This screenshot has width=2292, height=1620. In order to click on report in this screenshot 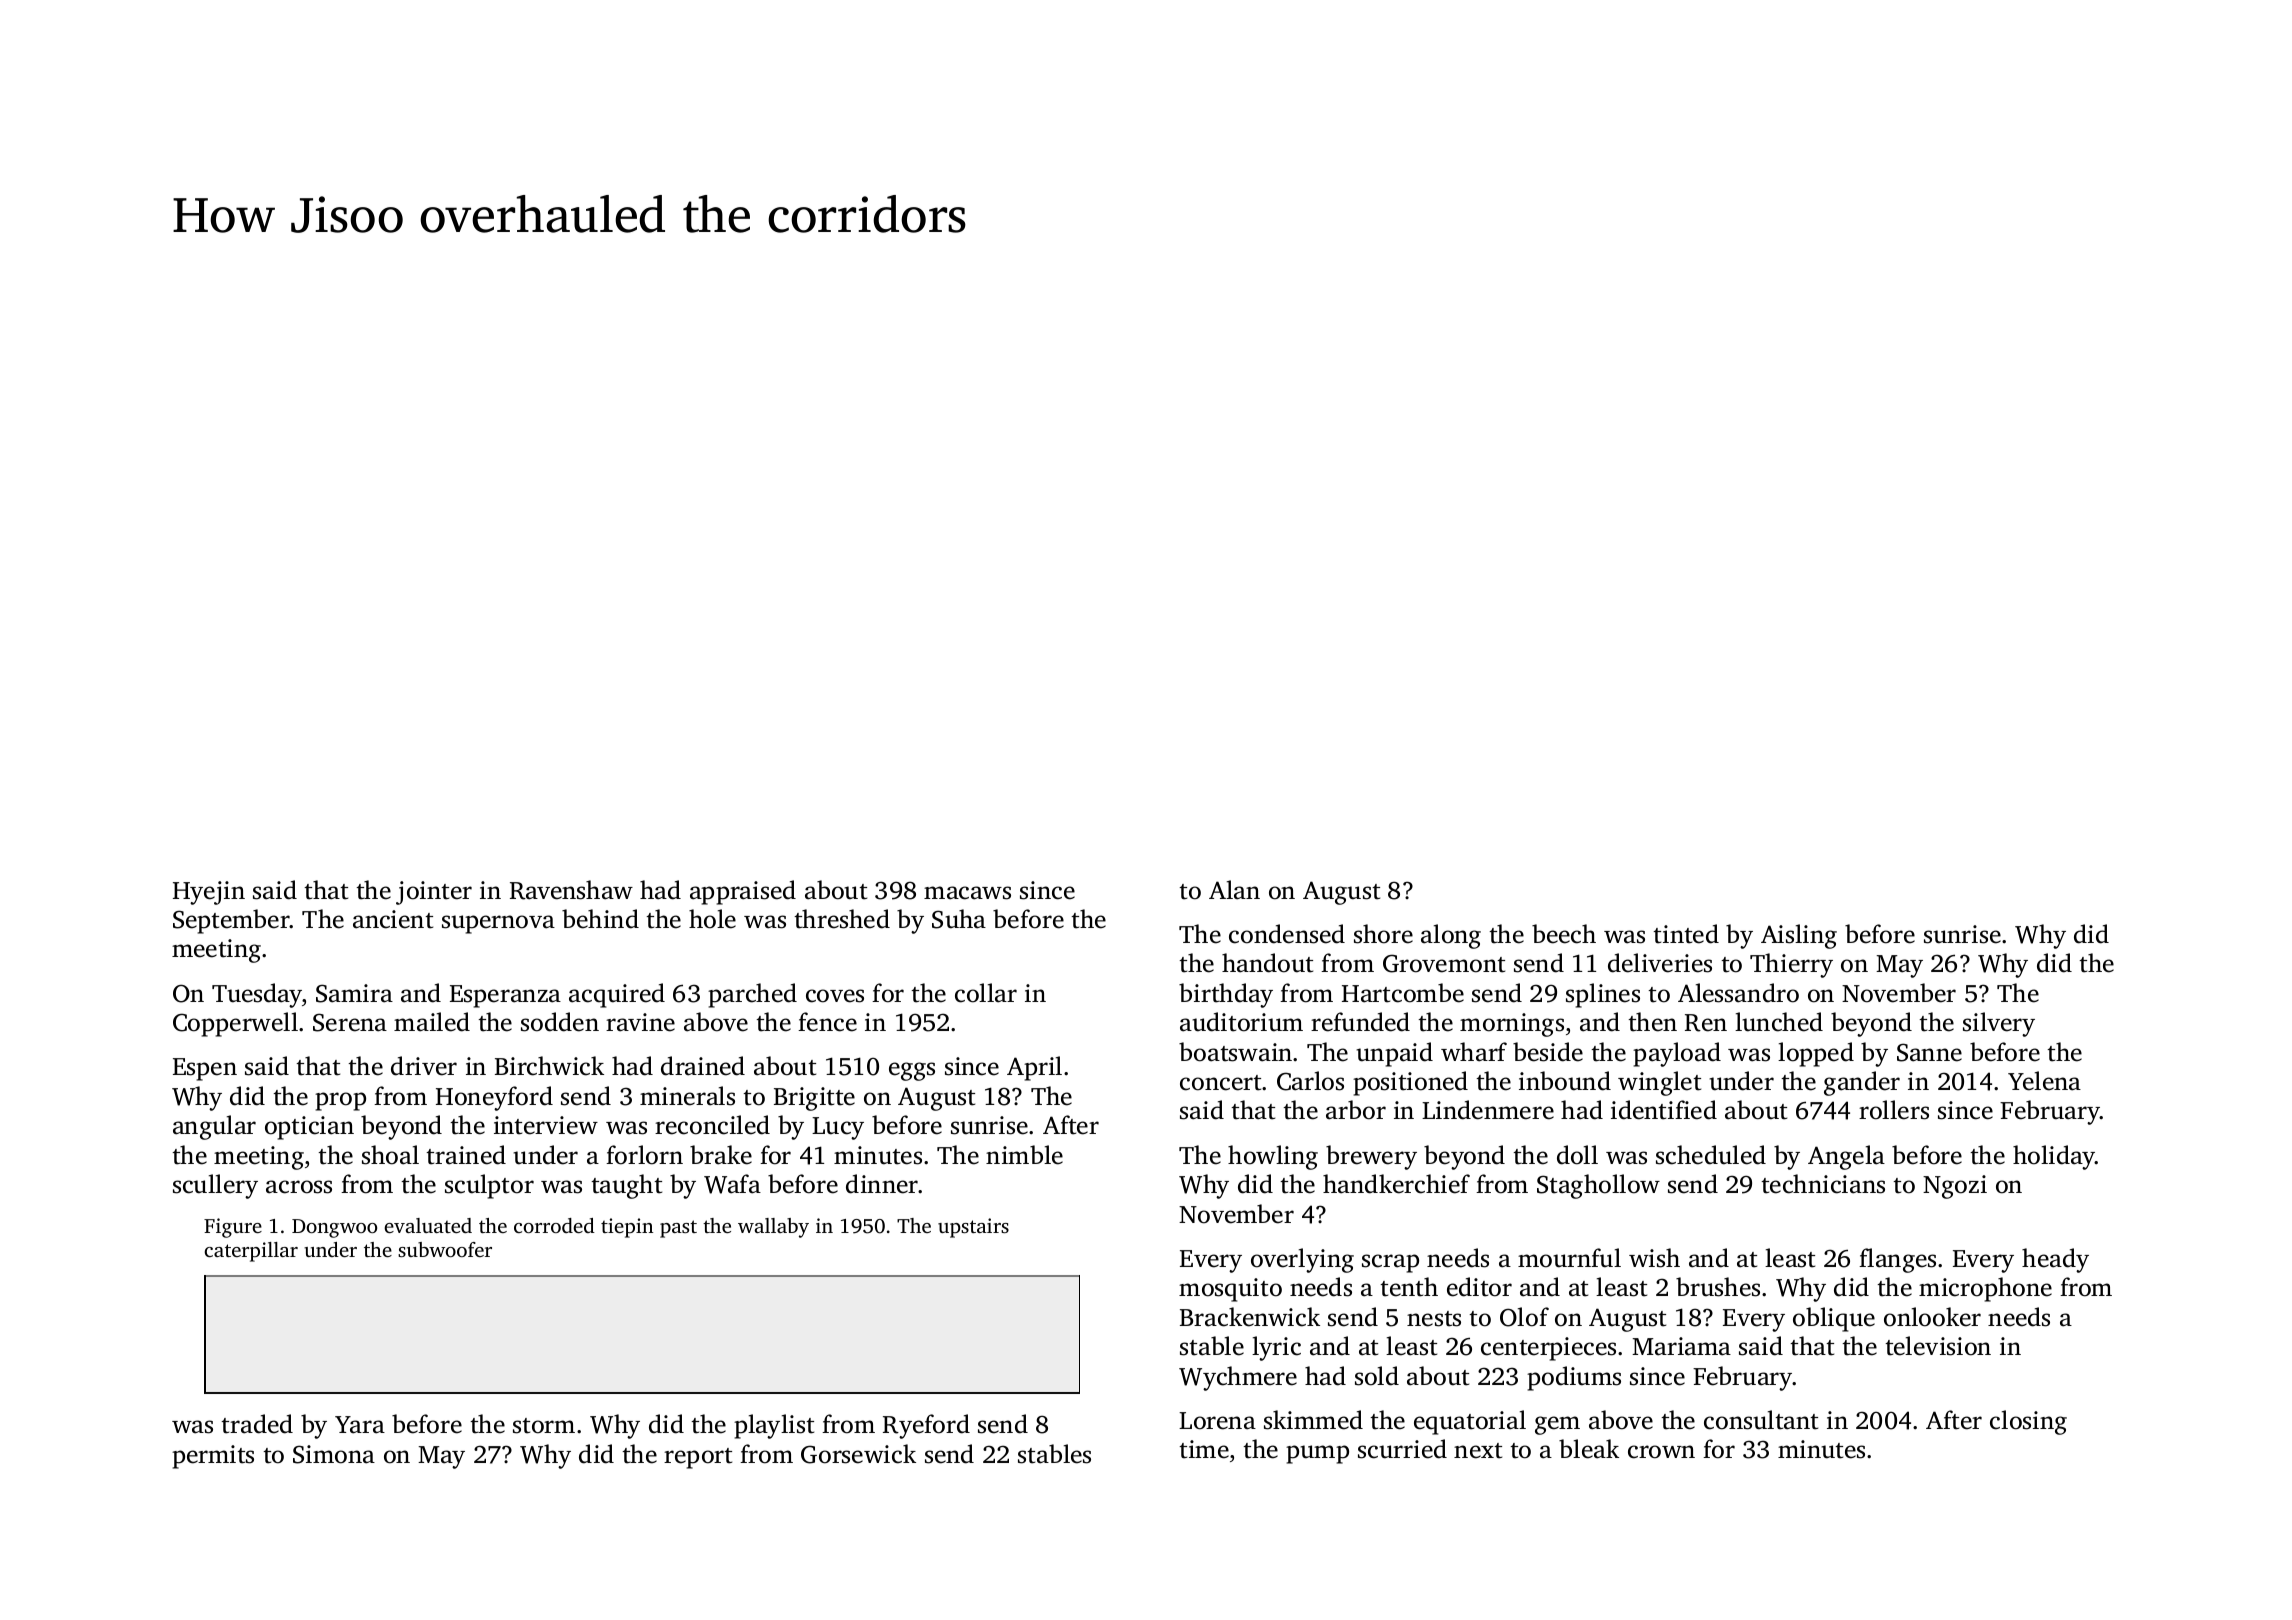, I will do `click(698, 1458)`.
